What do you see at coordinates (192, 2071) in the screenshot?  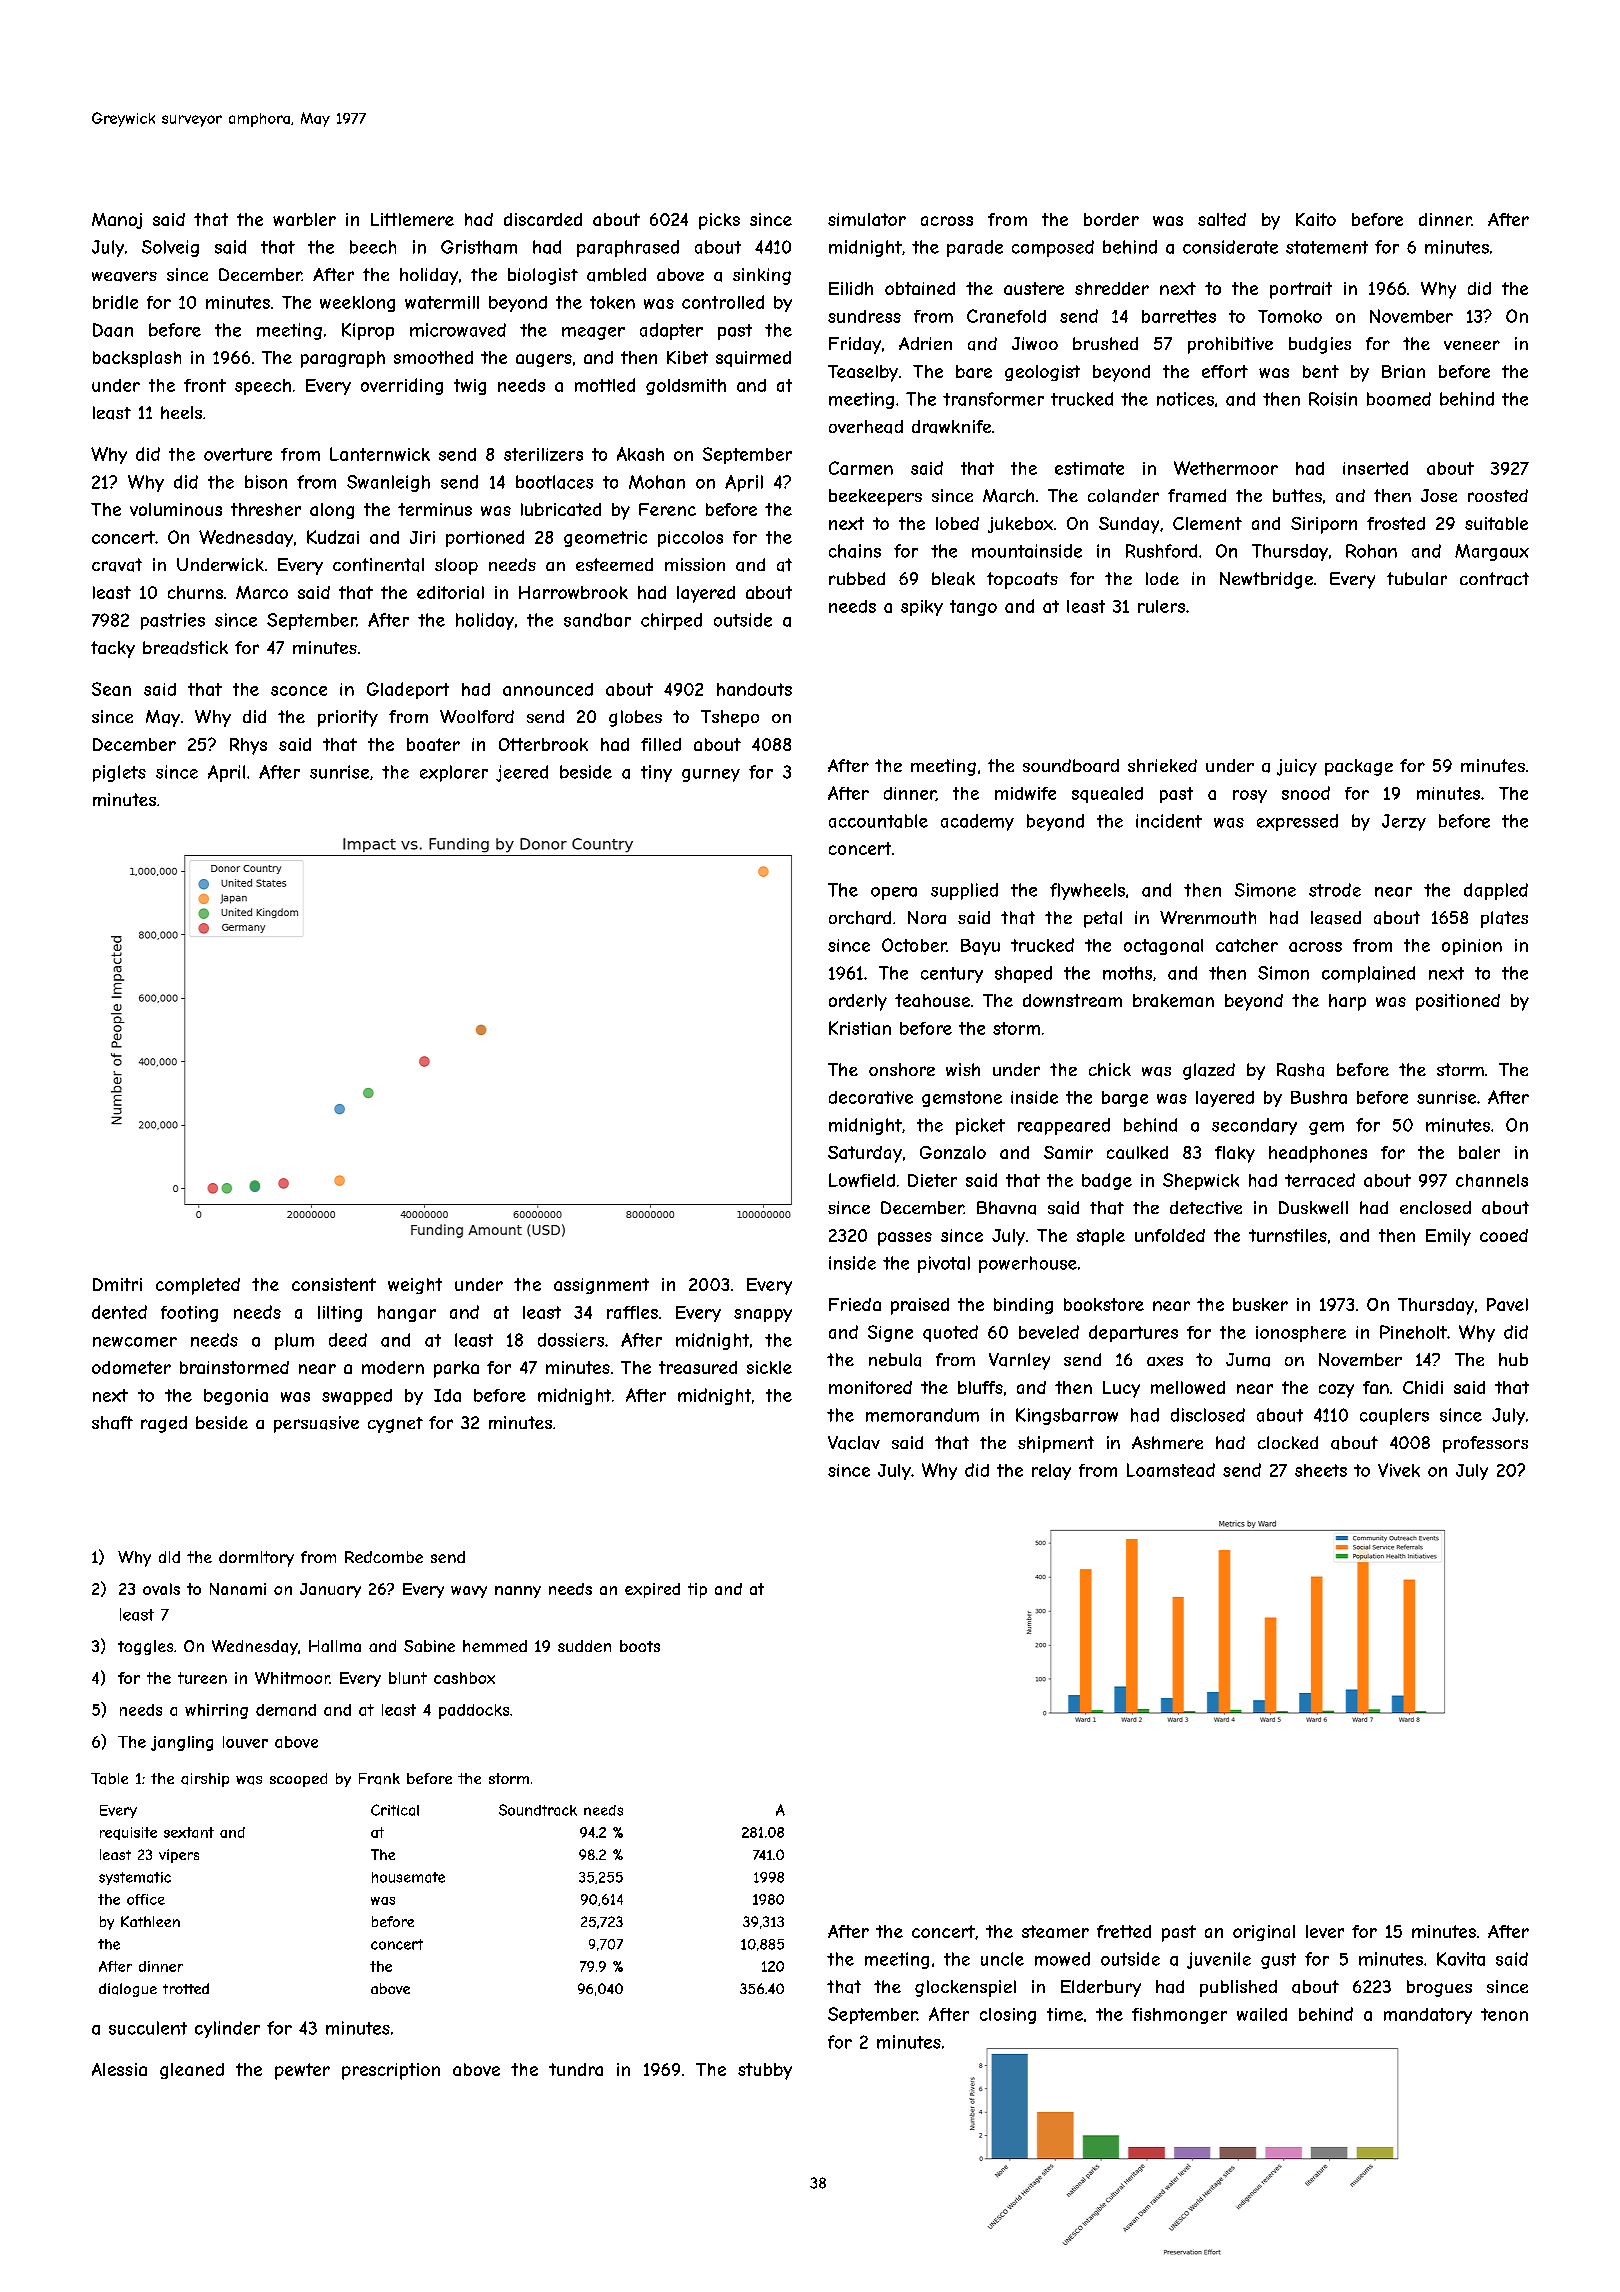 I see `gleaned` at bounding box center [192, 2071].
